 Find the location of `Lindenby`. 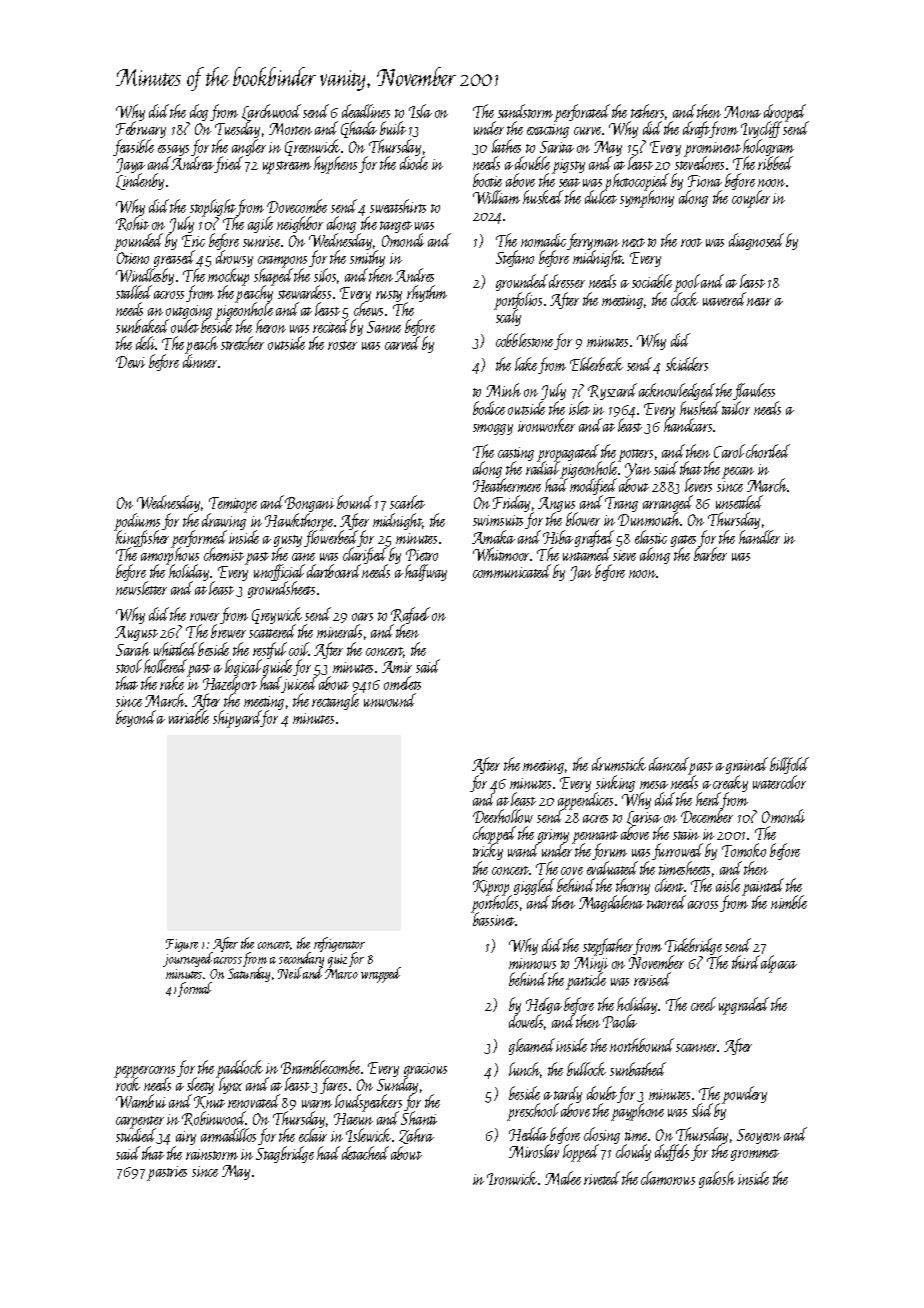

Lindenby is located at coordinates (140, 182).
